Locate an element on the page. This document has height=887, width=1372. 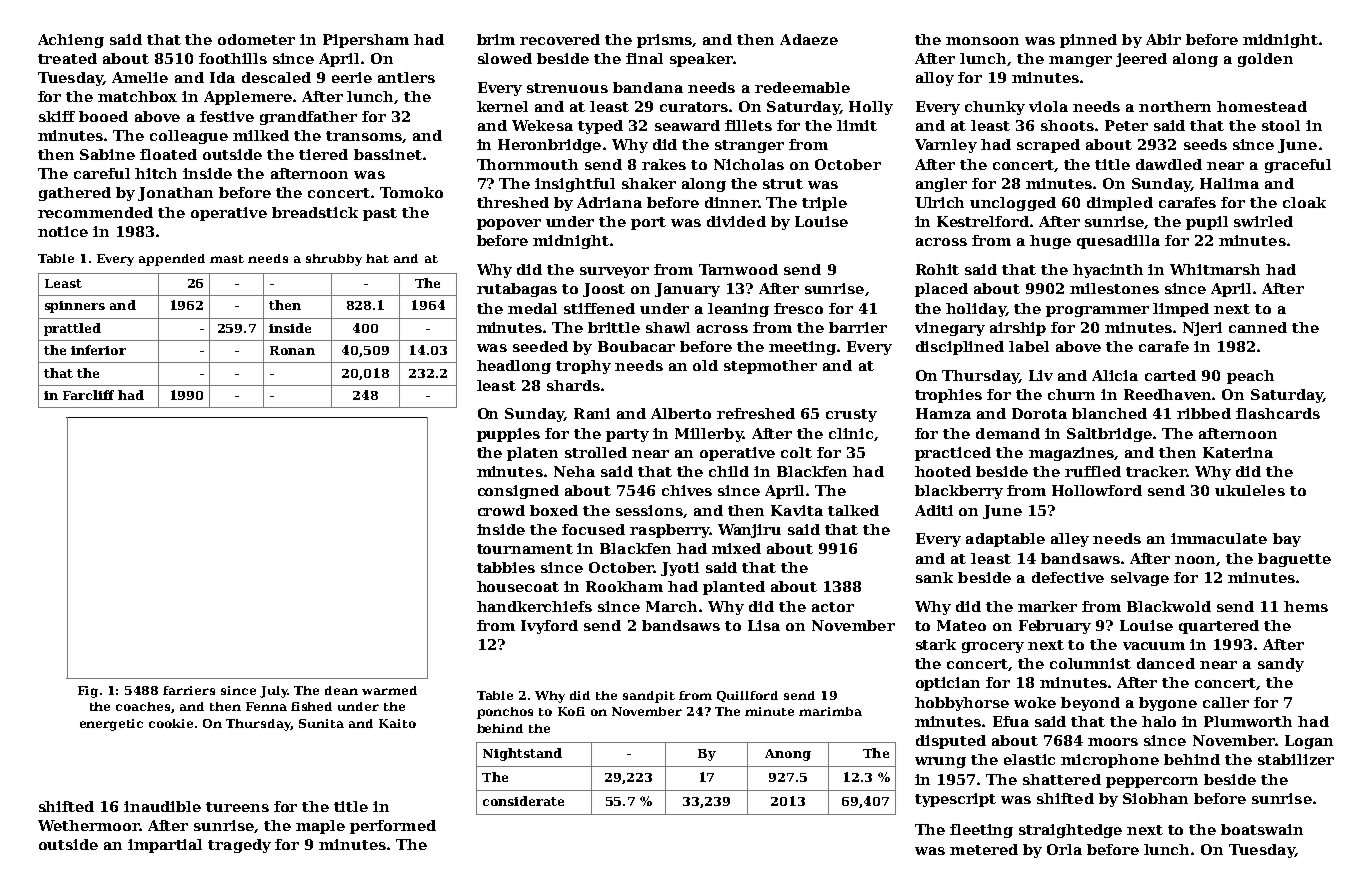
canned is located at coordinates (1258, 327).
